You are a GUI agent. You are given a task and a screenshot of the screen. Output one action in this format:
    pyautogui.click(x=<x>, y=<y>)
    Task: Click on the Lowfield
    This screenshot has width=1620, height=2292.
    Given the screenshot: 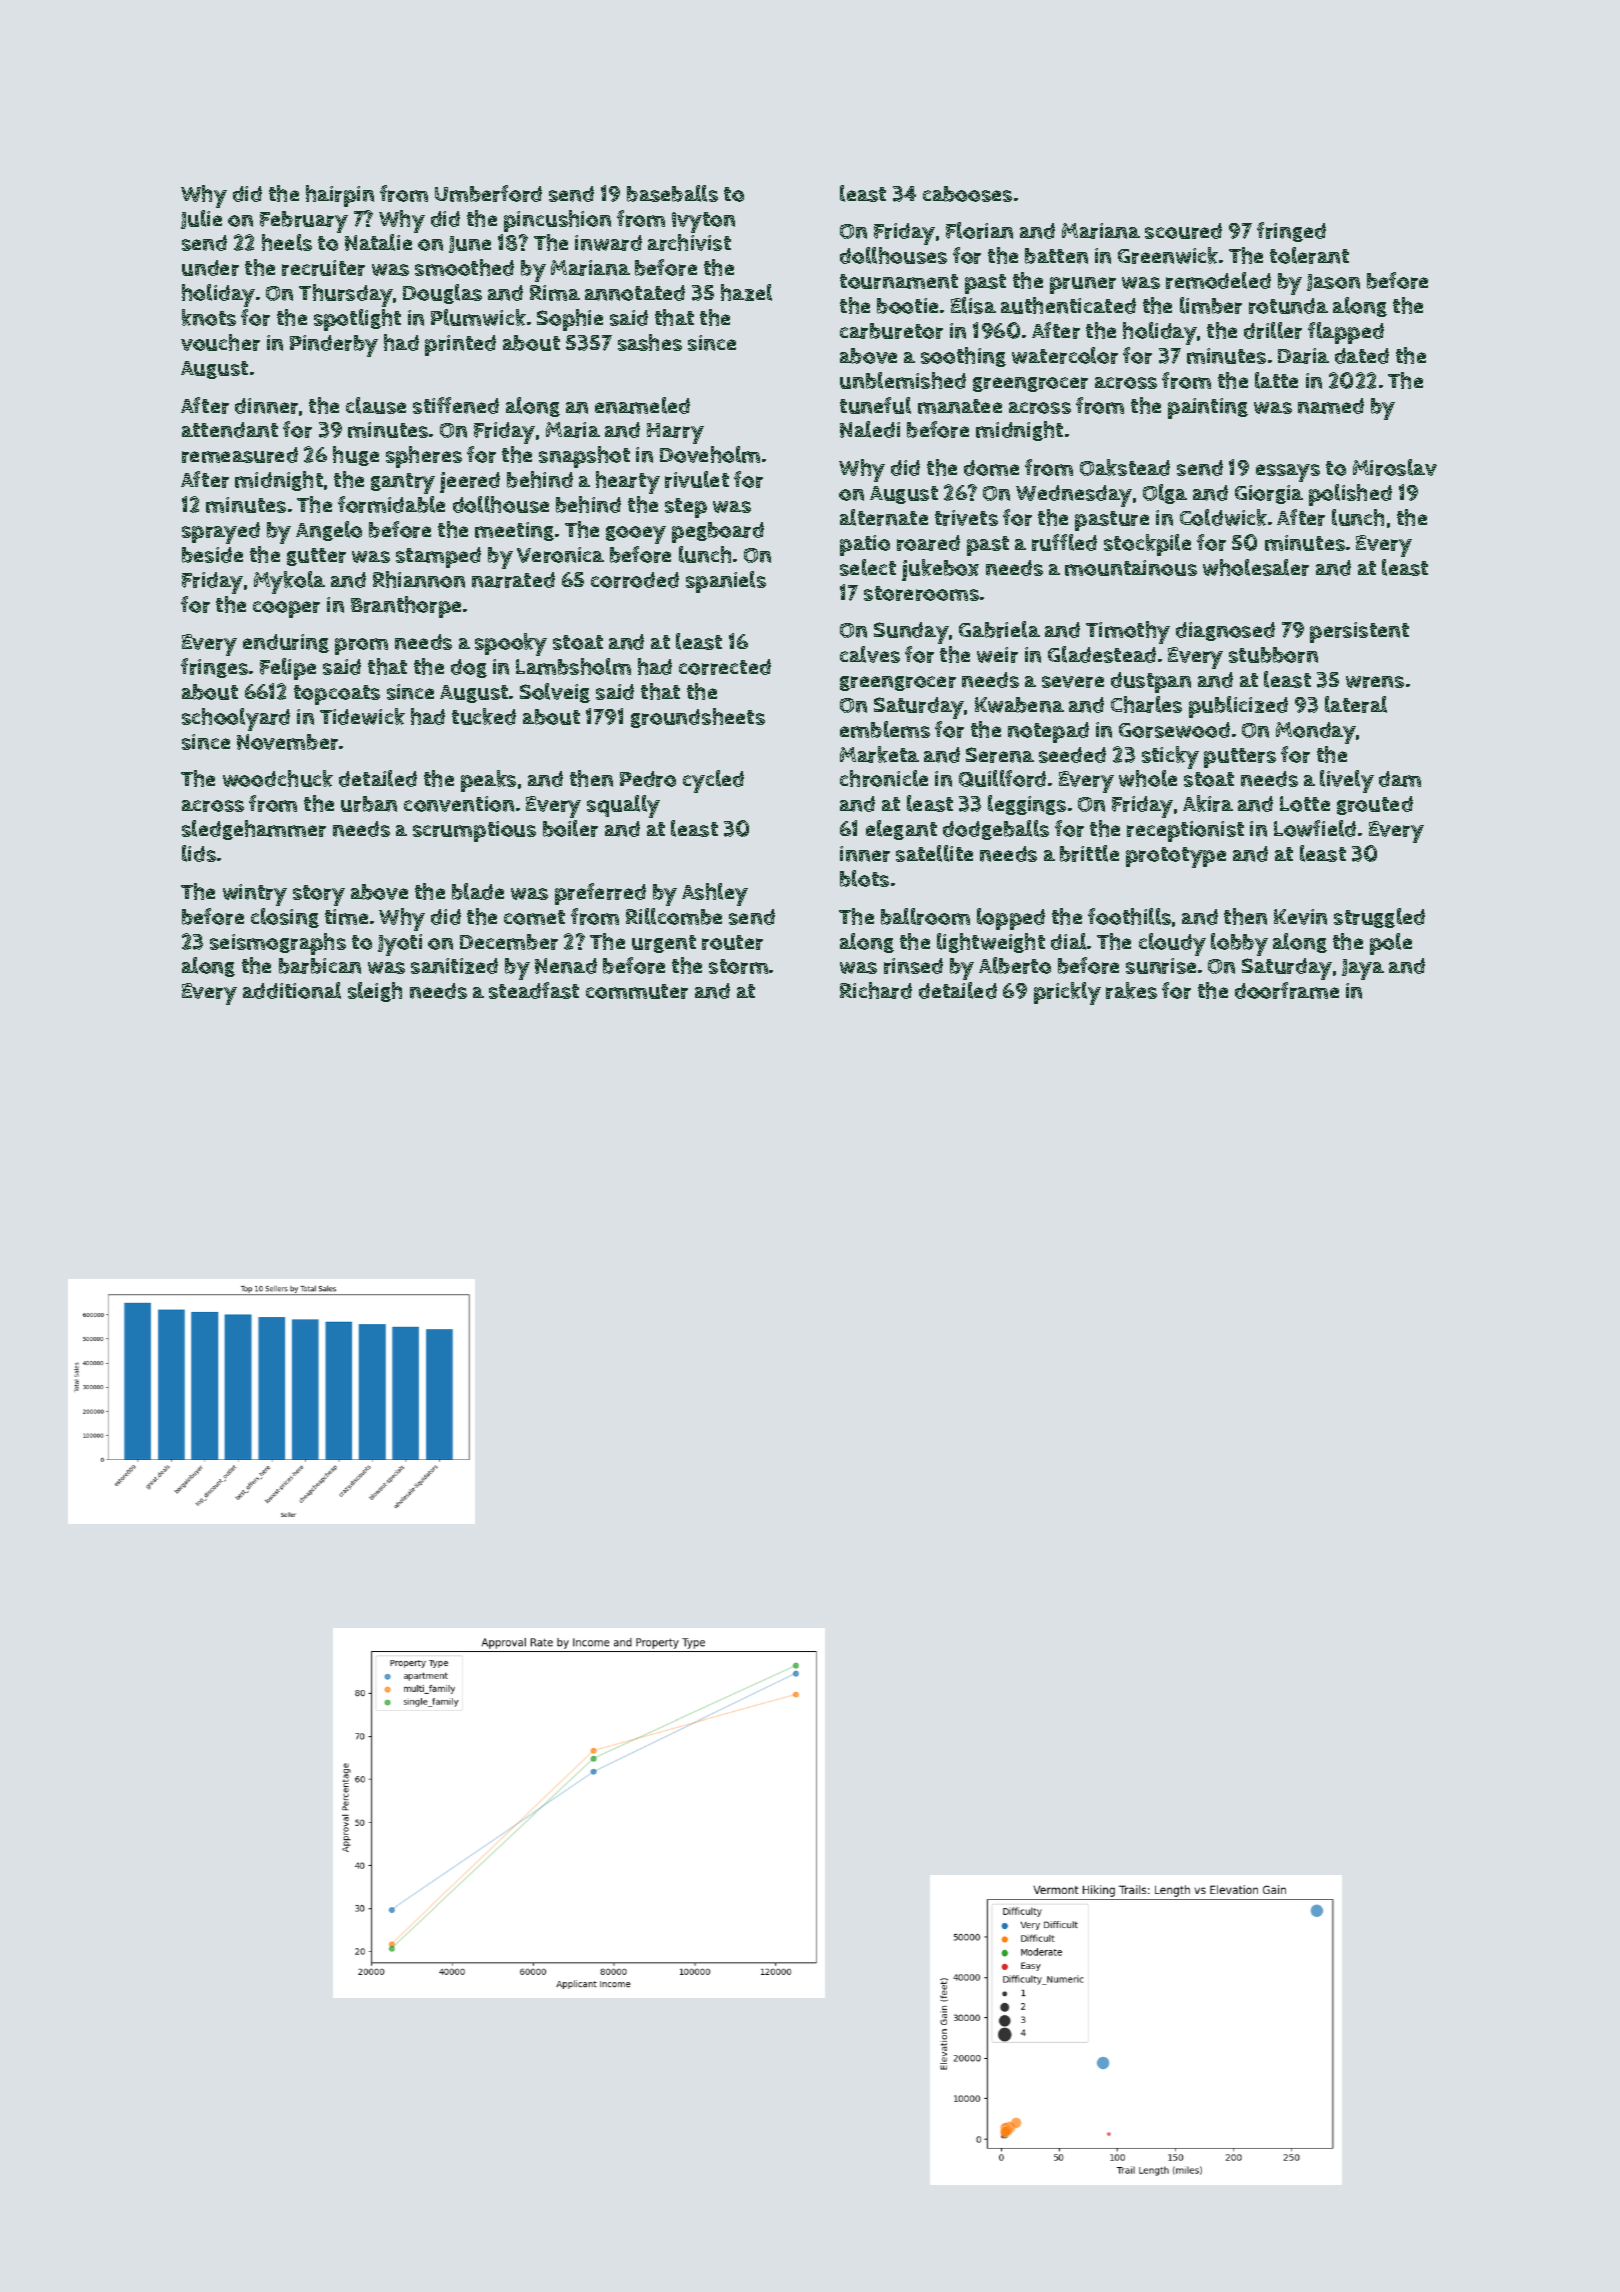 What is the action you would take?
    pyautogui.click(x=1315, y=828)
